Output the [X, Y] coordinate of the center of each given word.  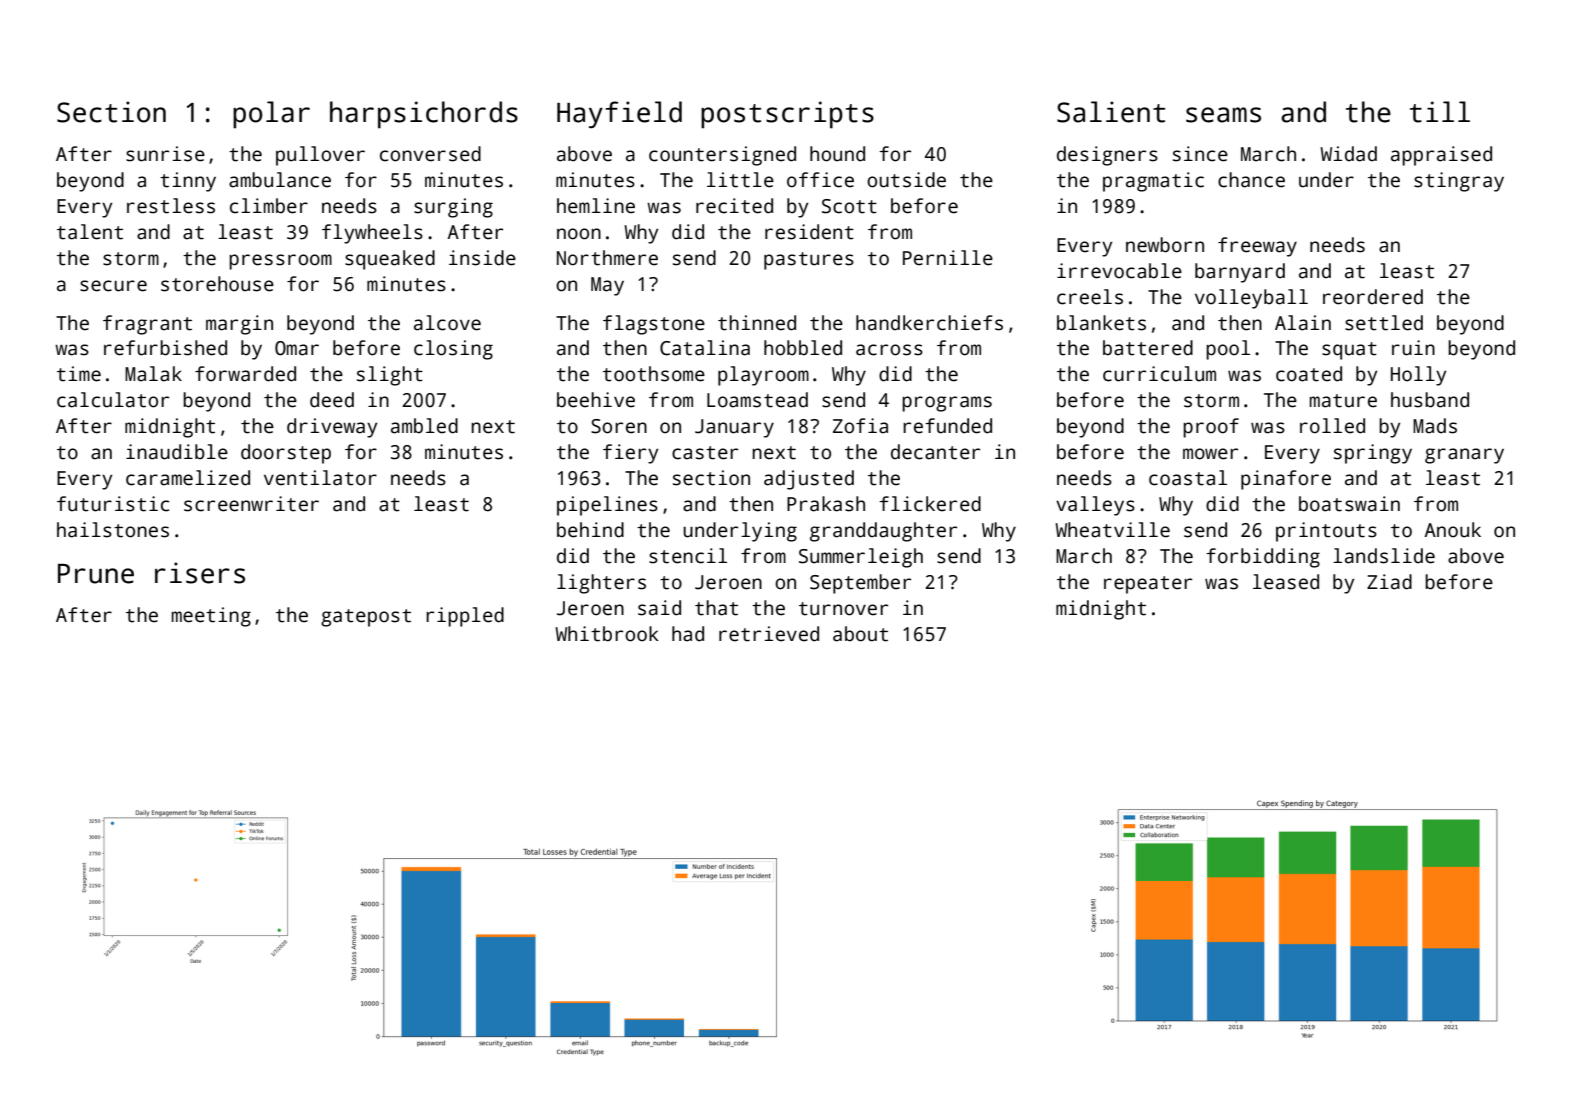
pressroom [280, 262]
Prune [96, 574]
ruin [1413, 348]
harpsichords [424, 115]
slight [390, 376]
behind [590, 530]
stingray [1459, 182]
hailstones [113, 530]
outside [906, 180]
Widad [1348, 154]
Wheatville [1112, 530]
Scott [849, 206]
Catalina [705, 348]
